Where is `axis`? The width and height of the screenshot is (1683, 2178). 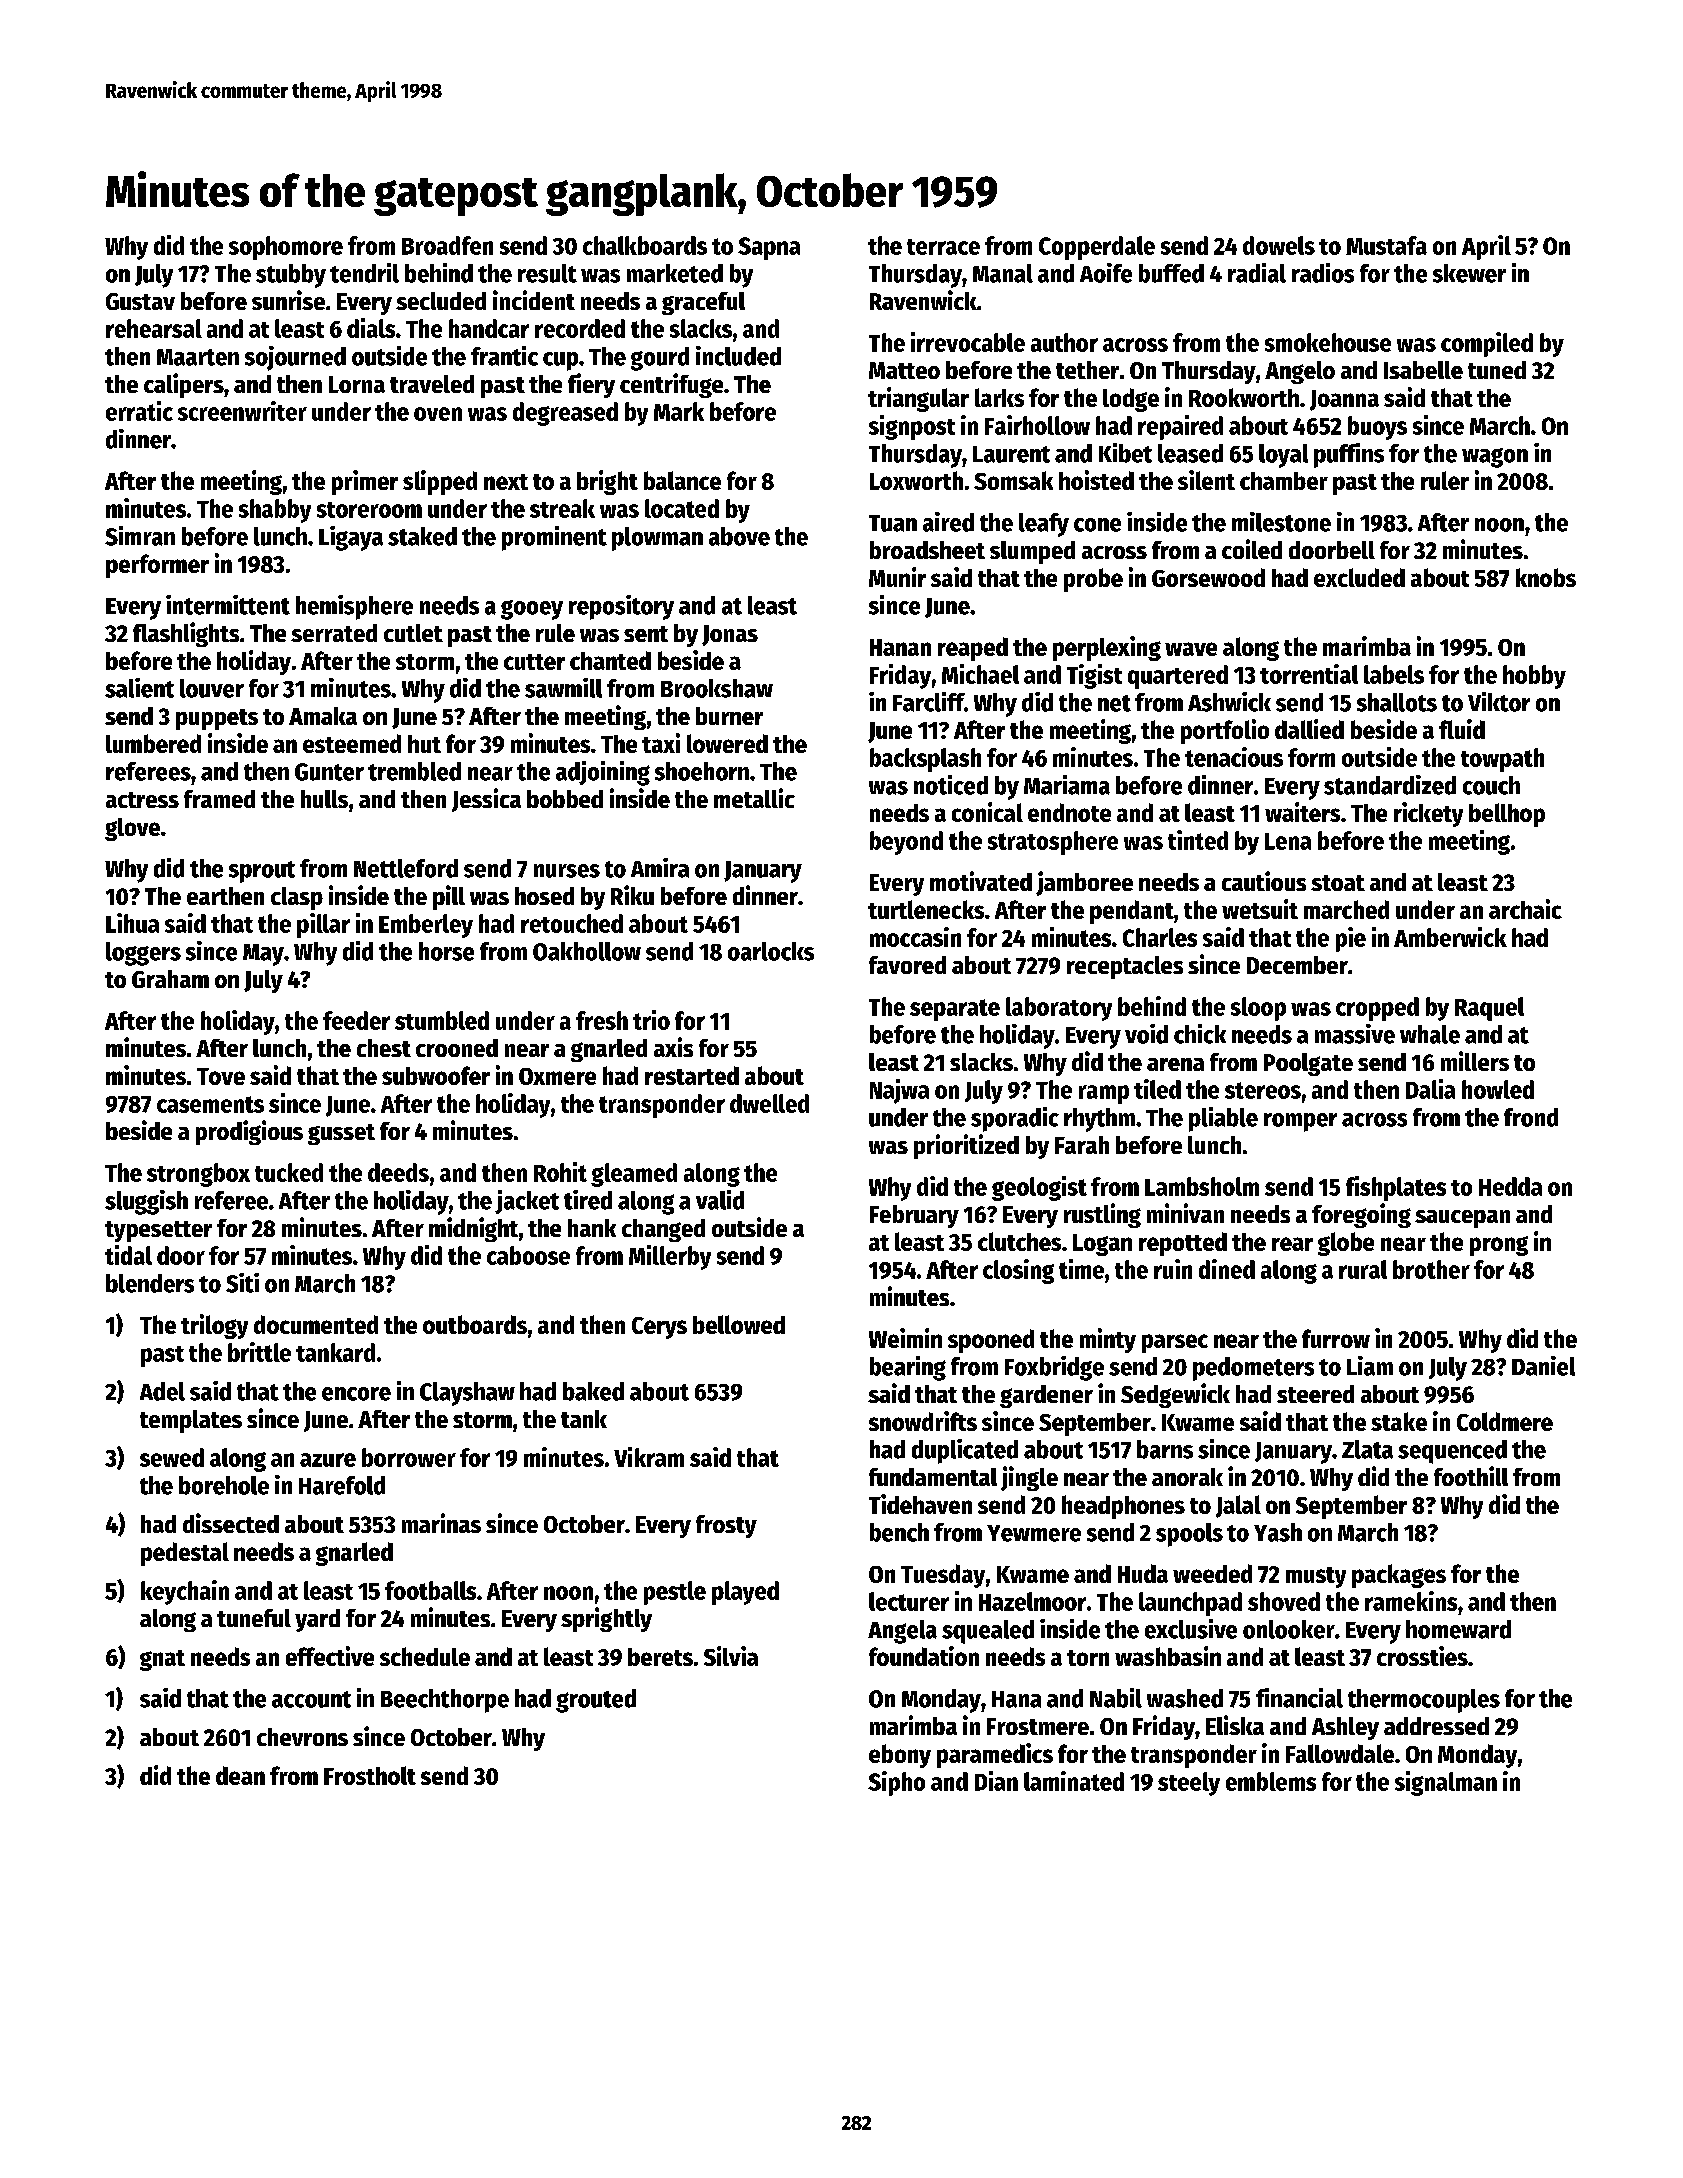 axis is located at coordinates (673, 1047).
